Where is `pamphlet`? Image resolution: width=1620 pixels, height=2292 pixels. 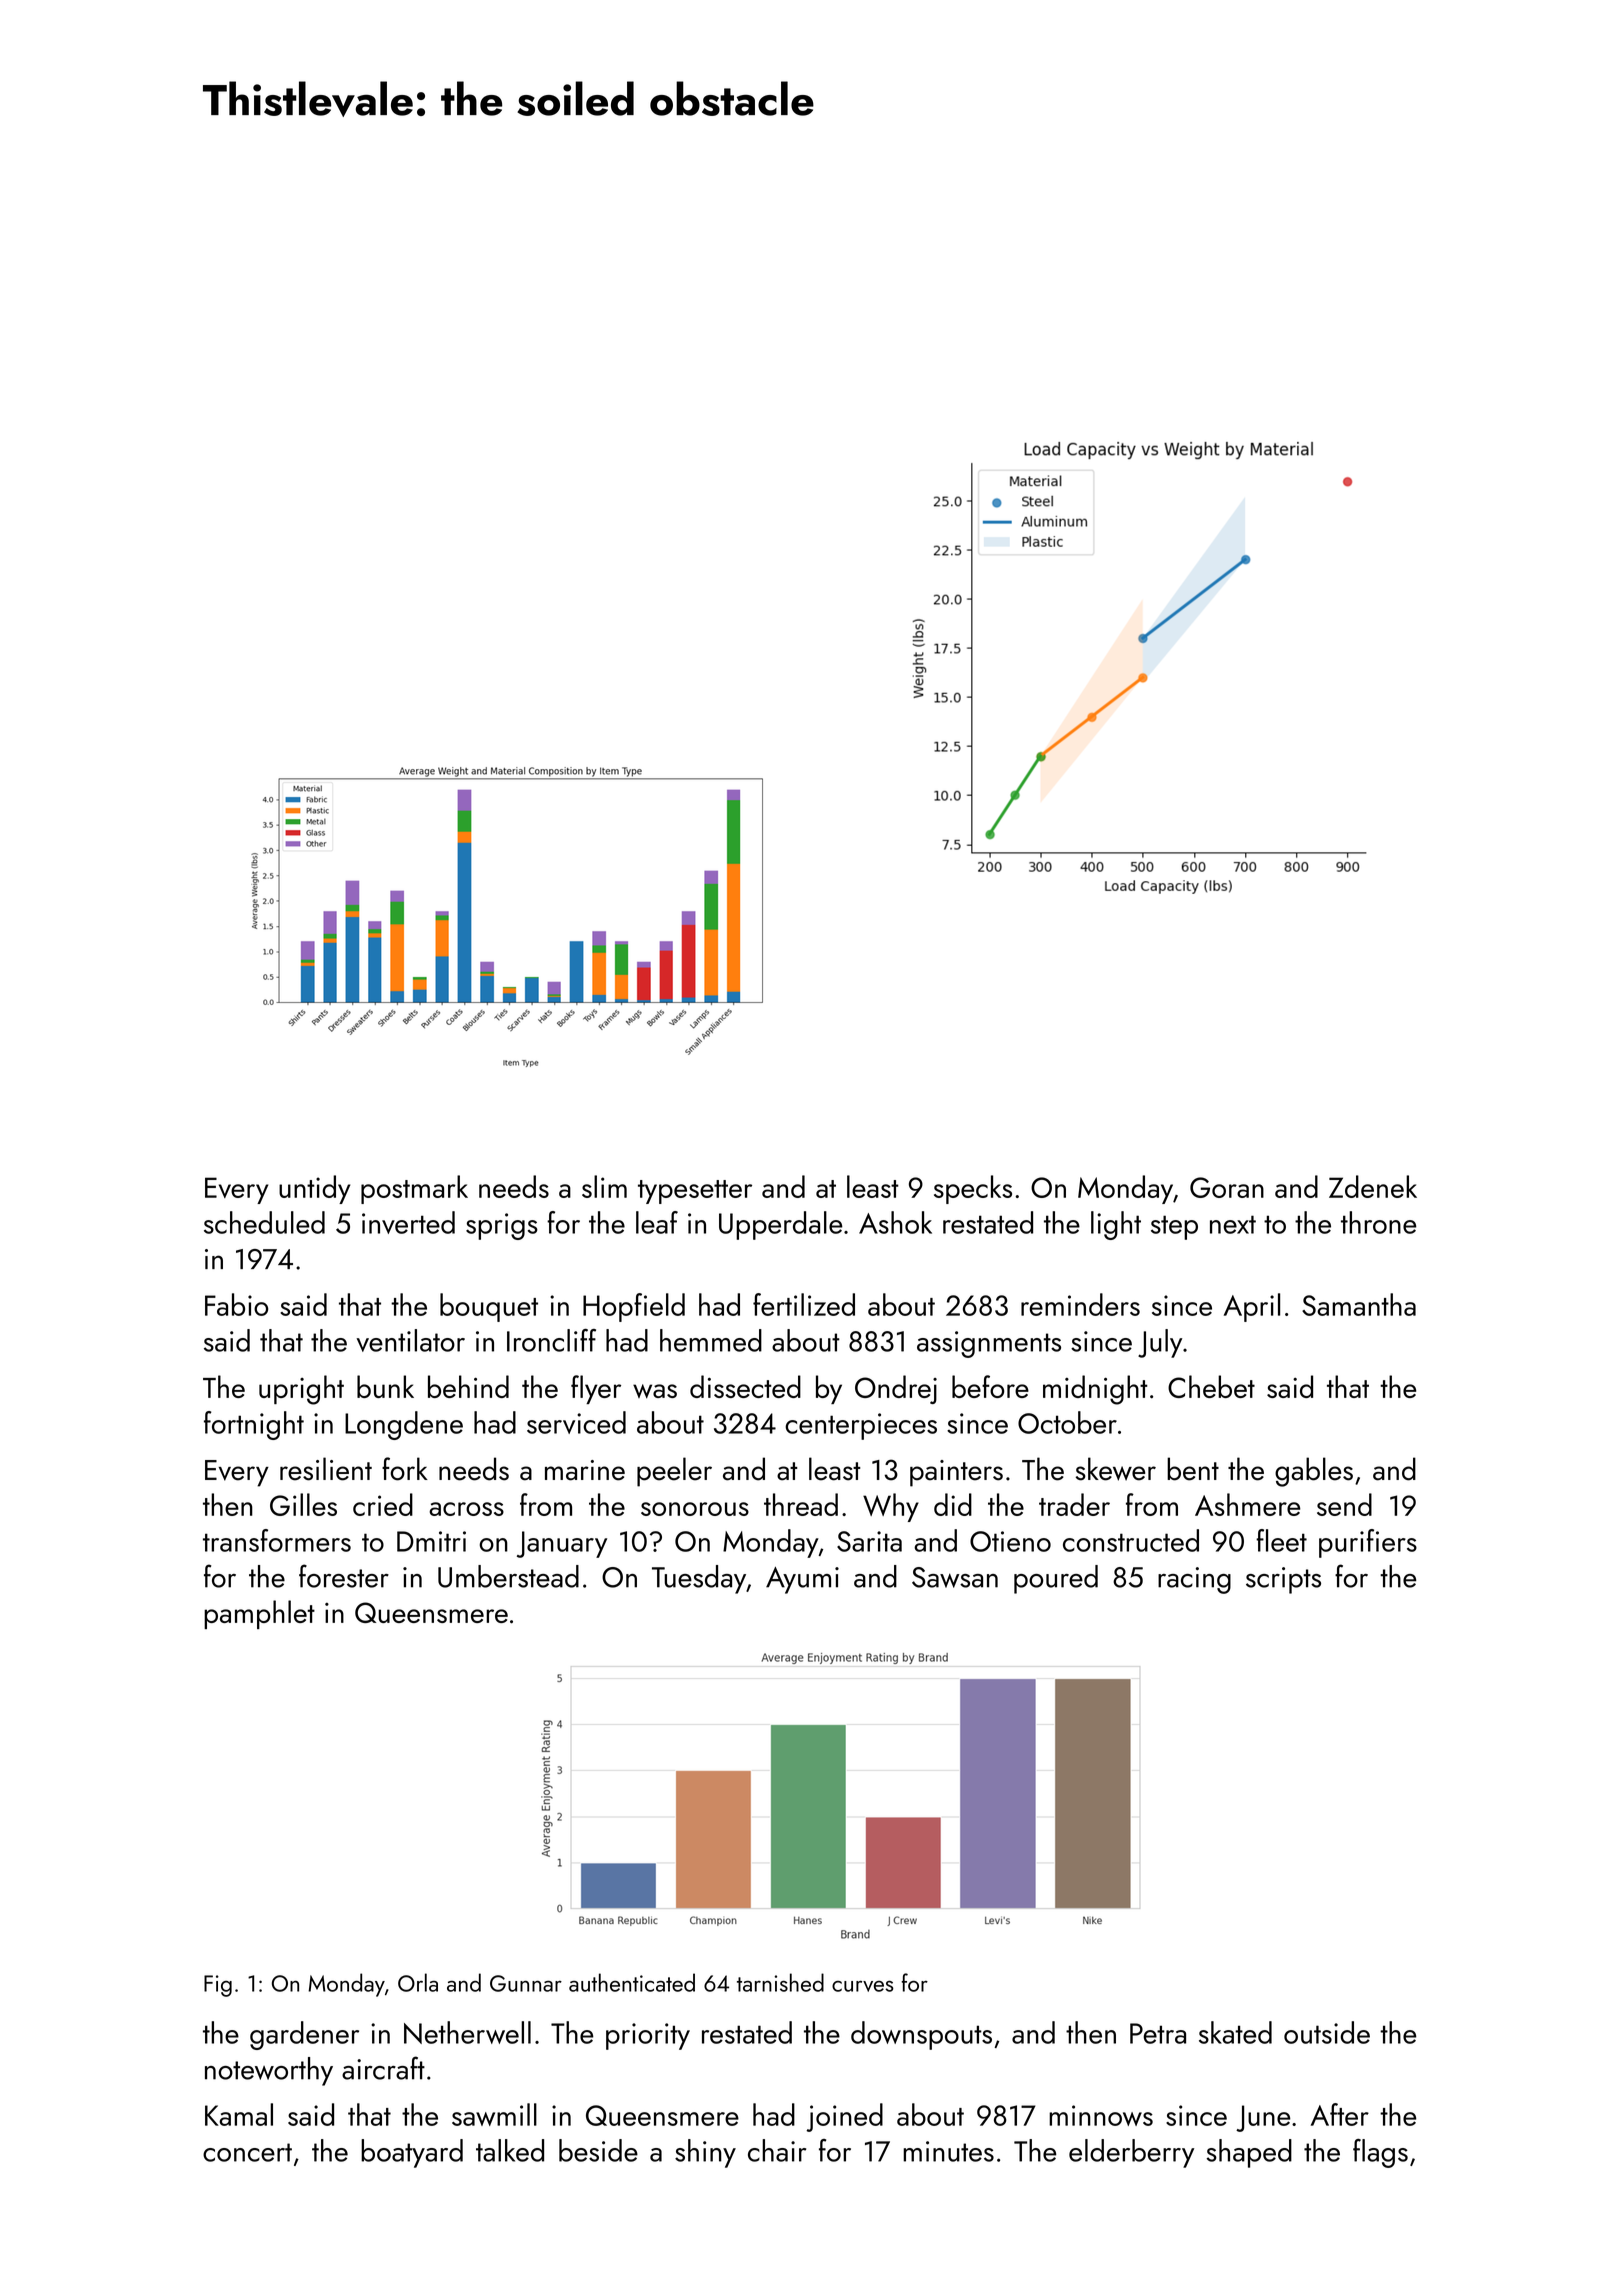 pamphlet is located at coordinates (259, 1614).
